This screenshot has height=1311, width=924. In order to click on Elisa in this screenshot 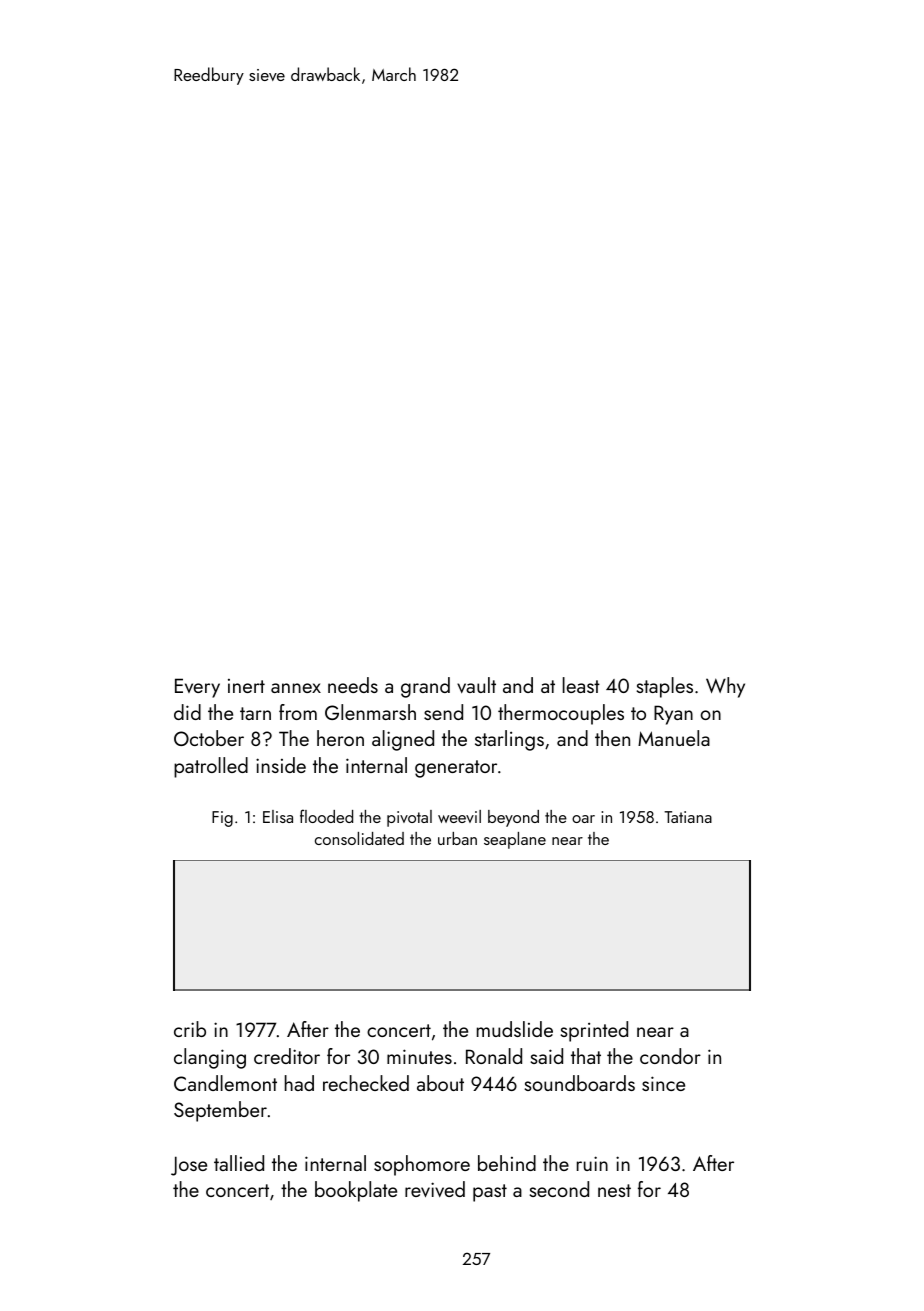, I will do `click(278, 816)`.
